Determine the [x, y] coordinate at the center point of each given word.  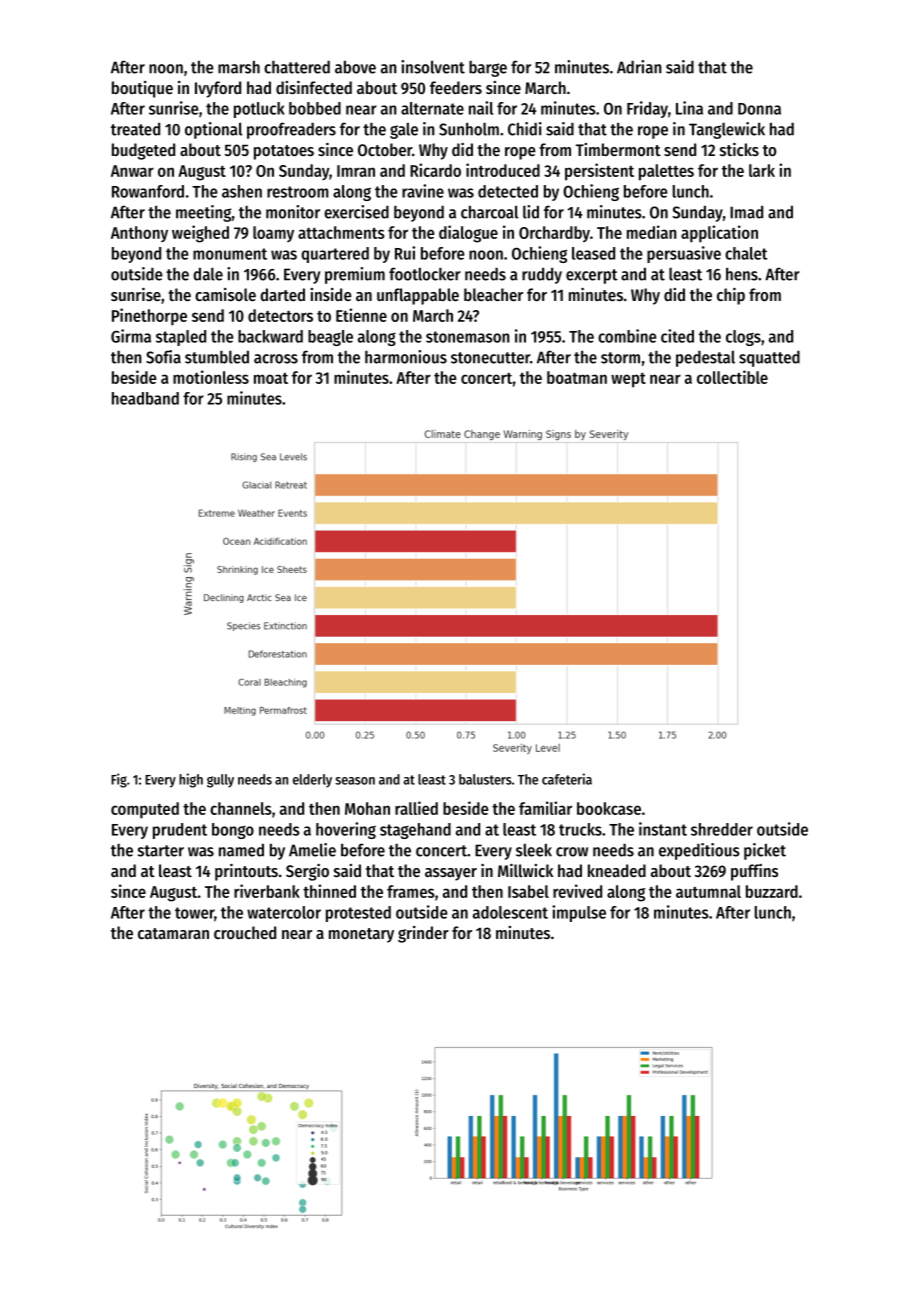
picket [765, 851]
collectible [732, 377]
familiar [545, 808]
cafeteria [567, 779]
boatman [577, 377]
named [241, 850]
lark [762, 170]
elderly [312, 781]
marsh [239, 67]
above [355, 67]
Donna [759, 109]
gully [220, 781]
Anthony [139, 234]
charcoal [489, 212]
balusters [485, 779]
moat [271, 378]
